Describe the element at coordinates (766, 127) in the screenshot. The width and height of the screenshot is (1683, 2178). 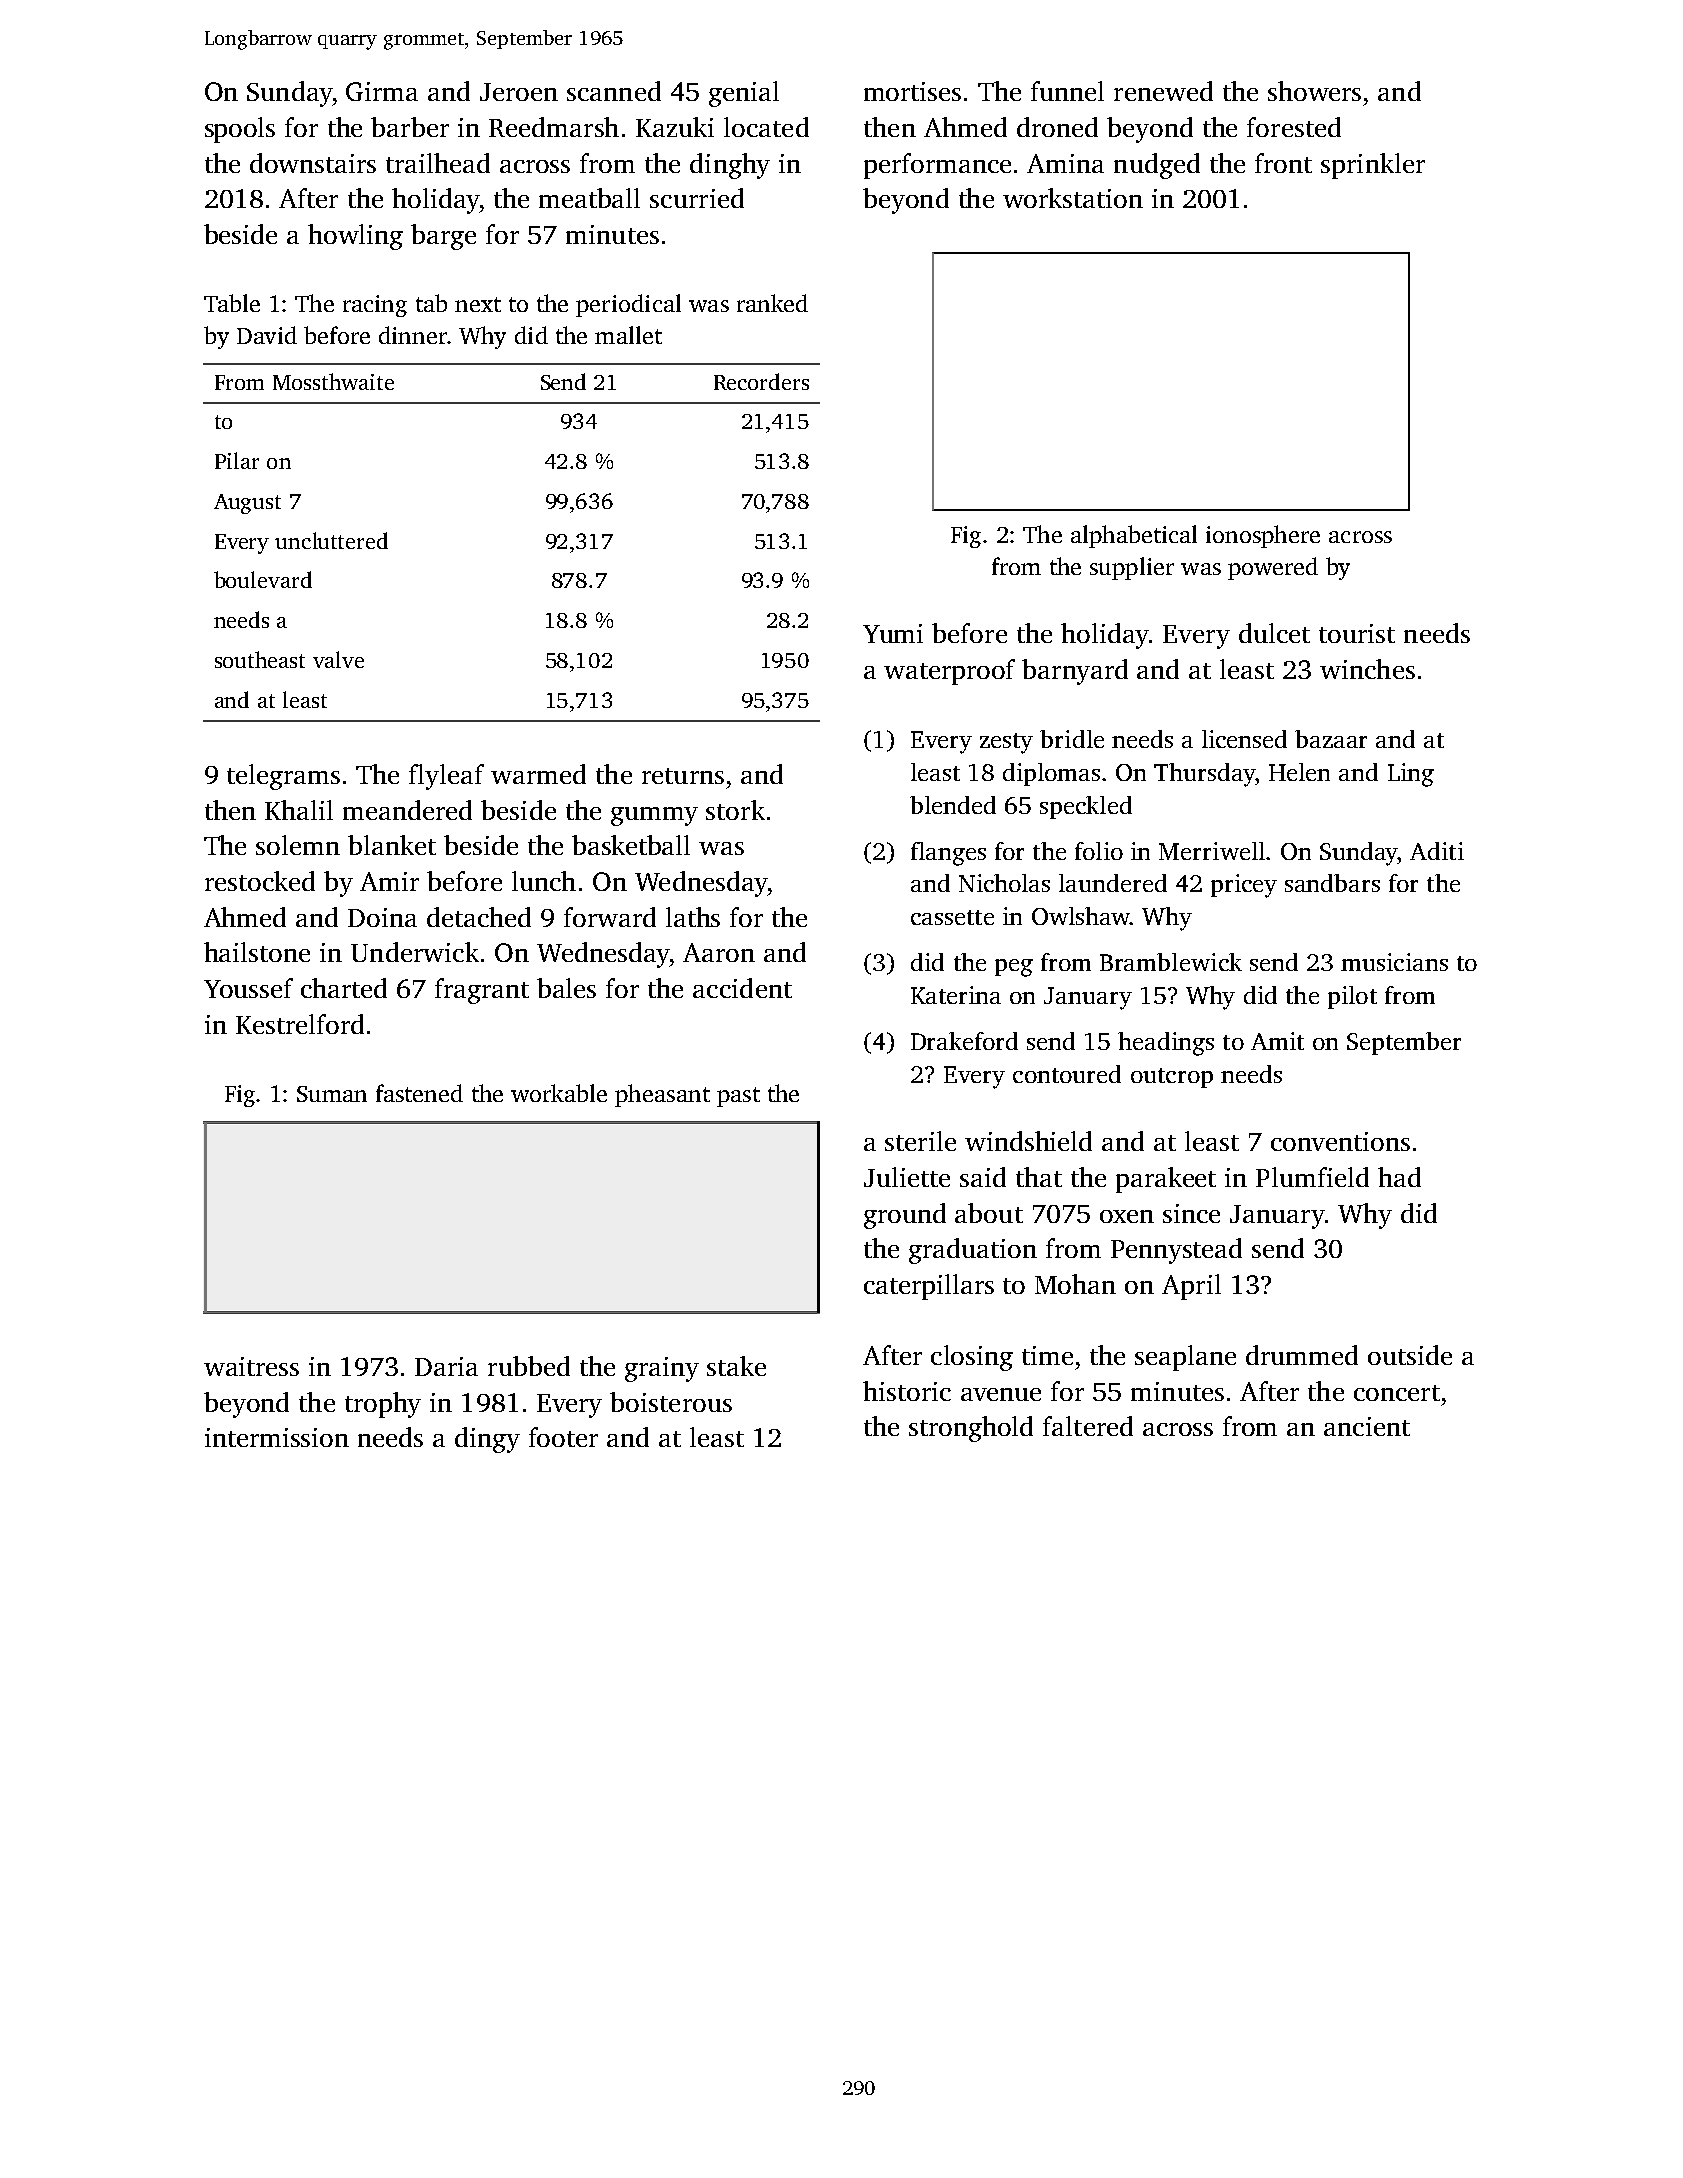
I see `located` at that location.
